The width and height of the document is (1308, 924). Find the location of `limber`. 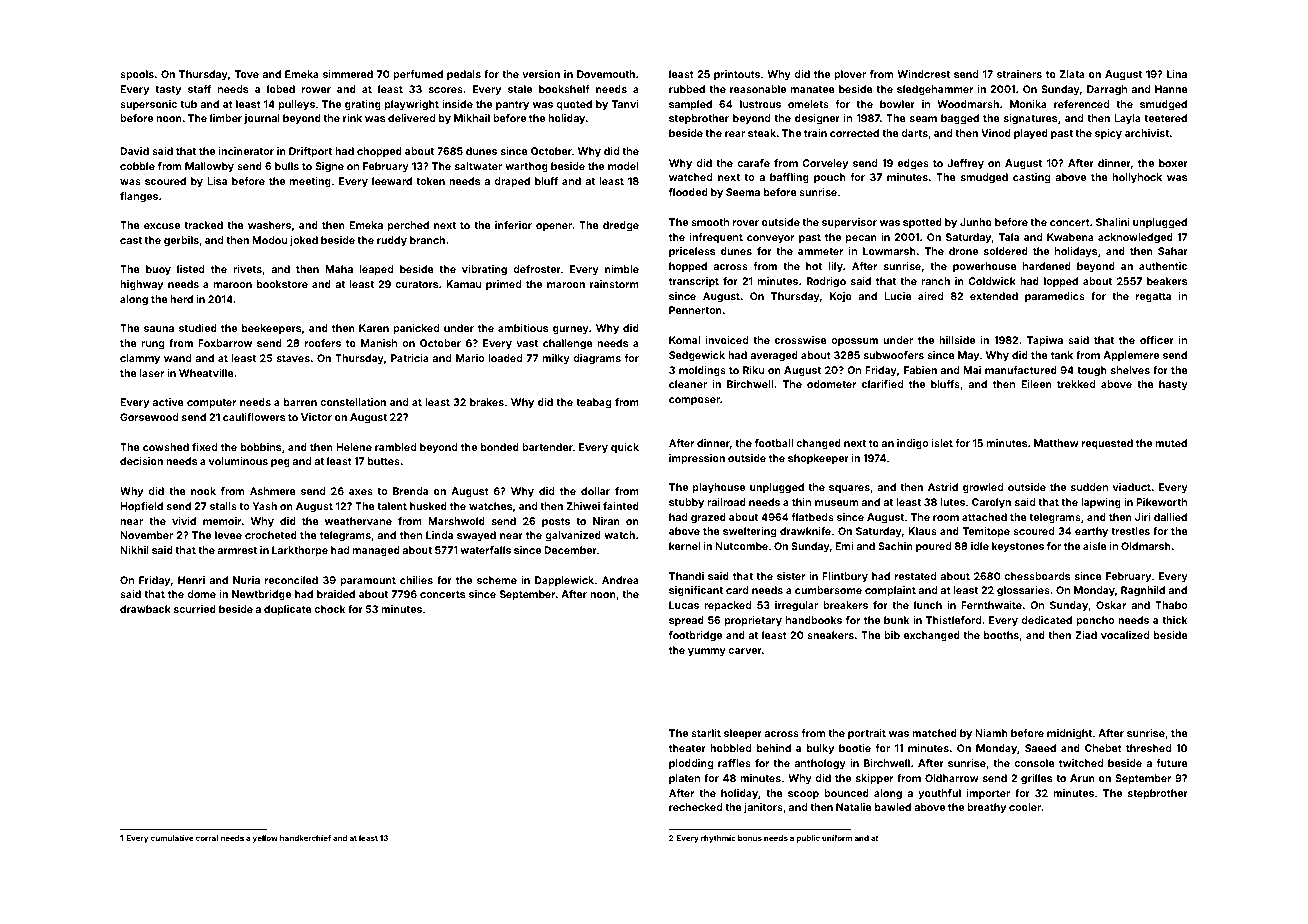

limber is located at coordinates (226, 118).
